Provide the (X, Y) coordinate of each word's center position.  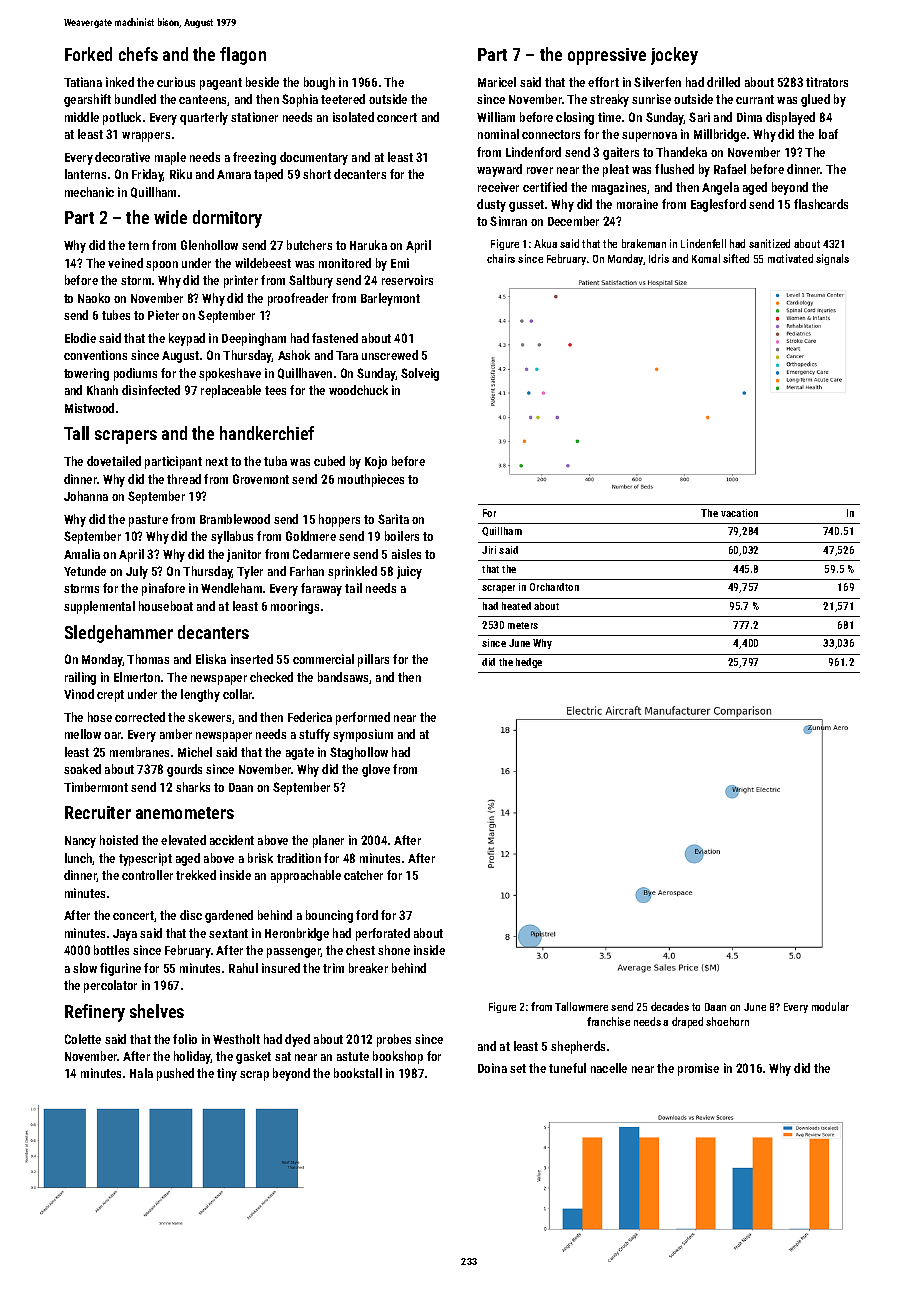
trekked (196, 875)
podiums (135, 374)
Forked (88, 54)
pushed (175, 1074)
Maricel (497, 82)
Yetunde (85, 571)
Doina (492, 1068)
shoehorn (727, 1021)
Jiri (489, 550)
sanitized (769, 243)
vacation (739, 513)
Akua (545, 243)
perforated (383, 934)
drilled (723, 82)
